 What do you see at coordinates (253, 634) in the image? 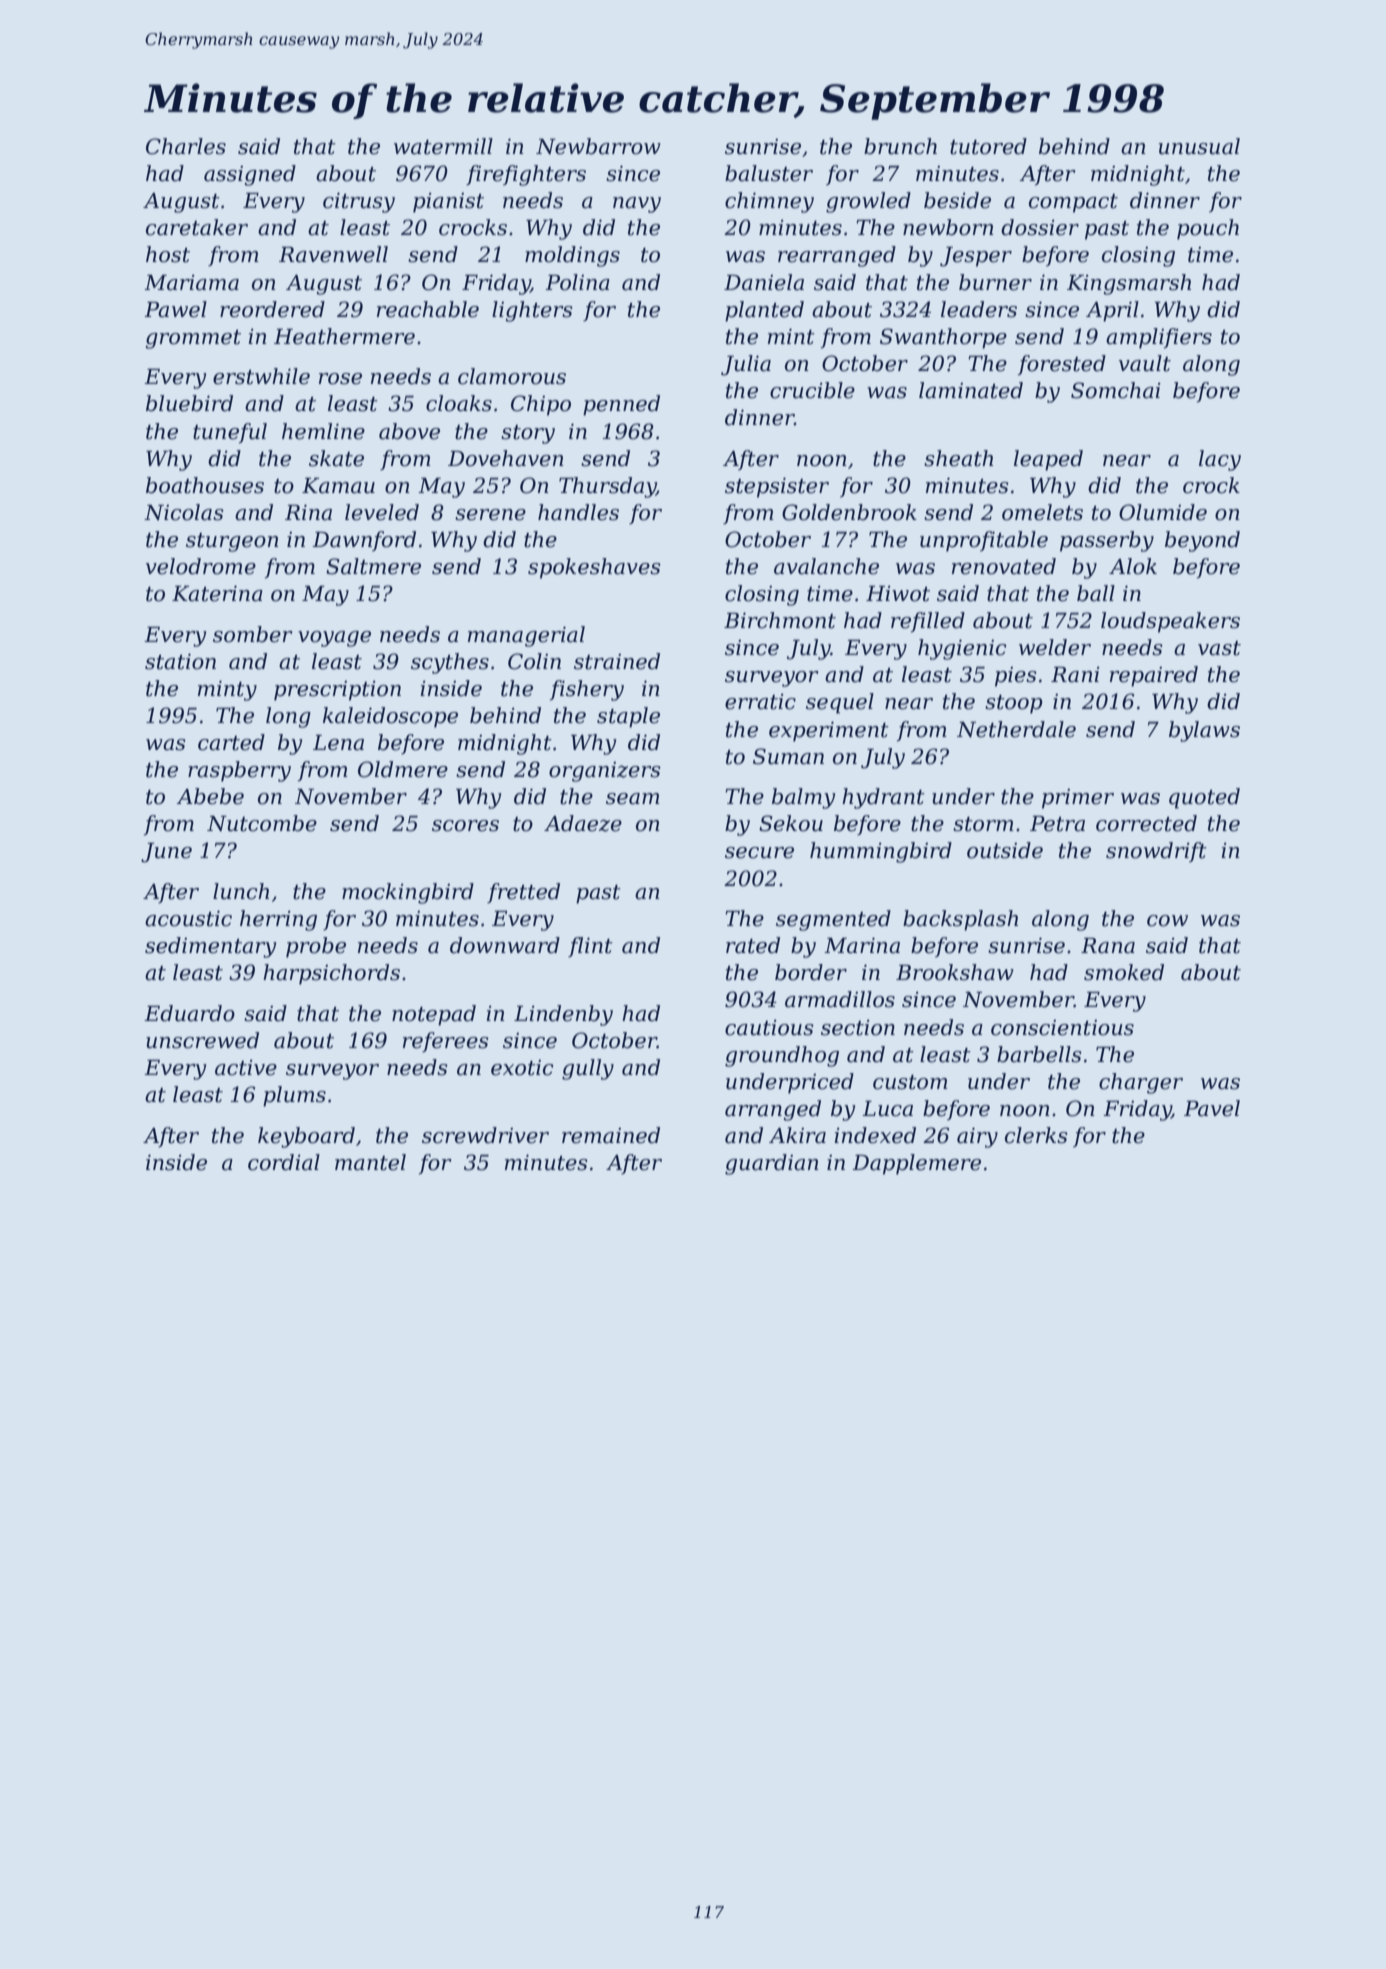
I see `somber` at bounding box center [253, 634].
